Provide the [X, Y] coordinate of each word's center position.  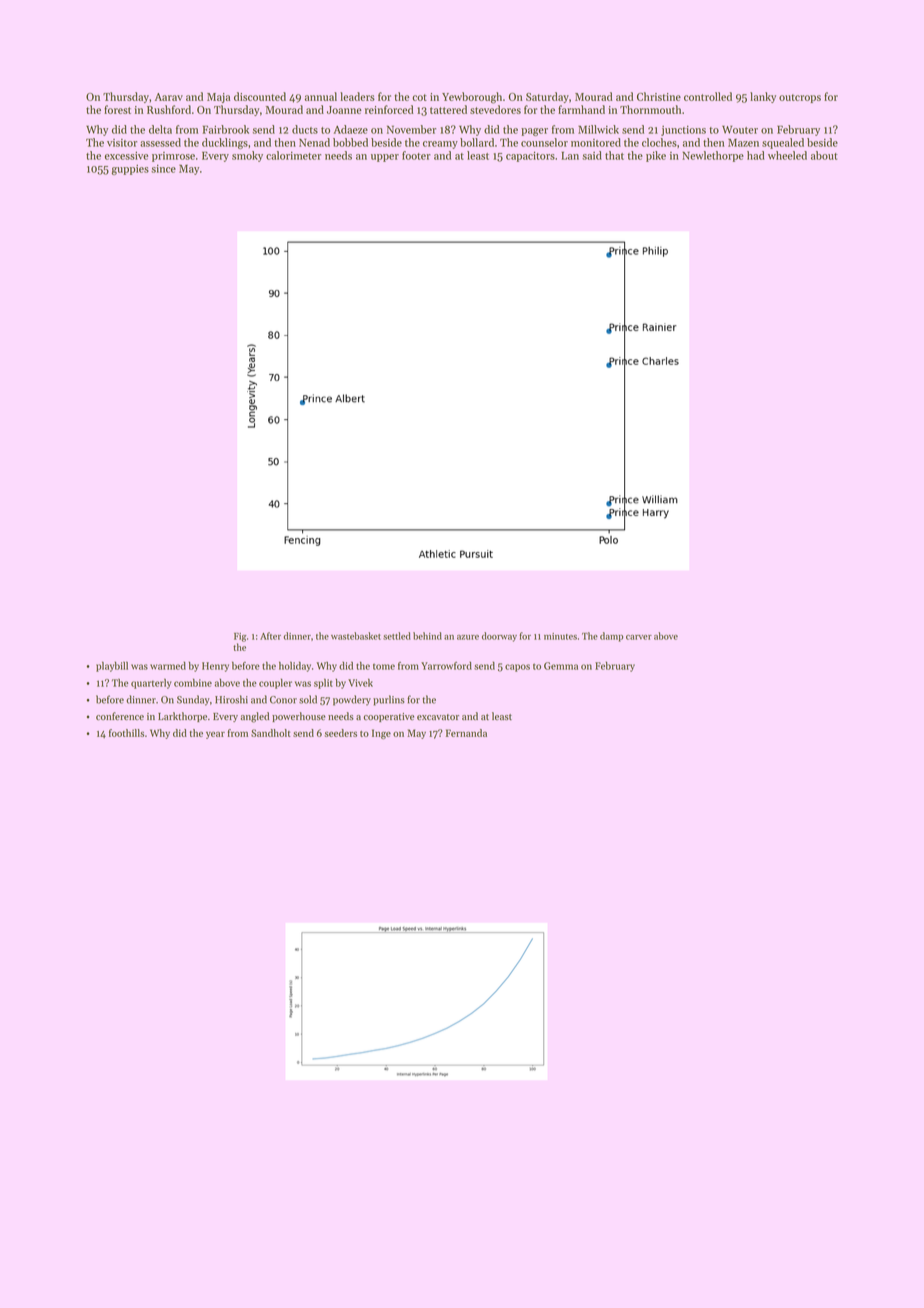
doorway [499, 637]
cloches [659, 142]
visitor [122, 143]
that [614, 155]
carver [639, 637]
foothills [126, 733]
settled [397, 636]
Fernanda [466, 733]
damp [611, 637]
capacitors [530, 157]
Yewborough [472, 98]
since [163, 169]
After [270, 636]
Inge [381, 734]
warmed [168, 666]
